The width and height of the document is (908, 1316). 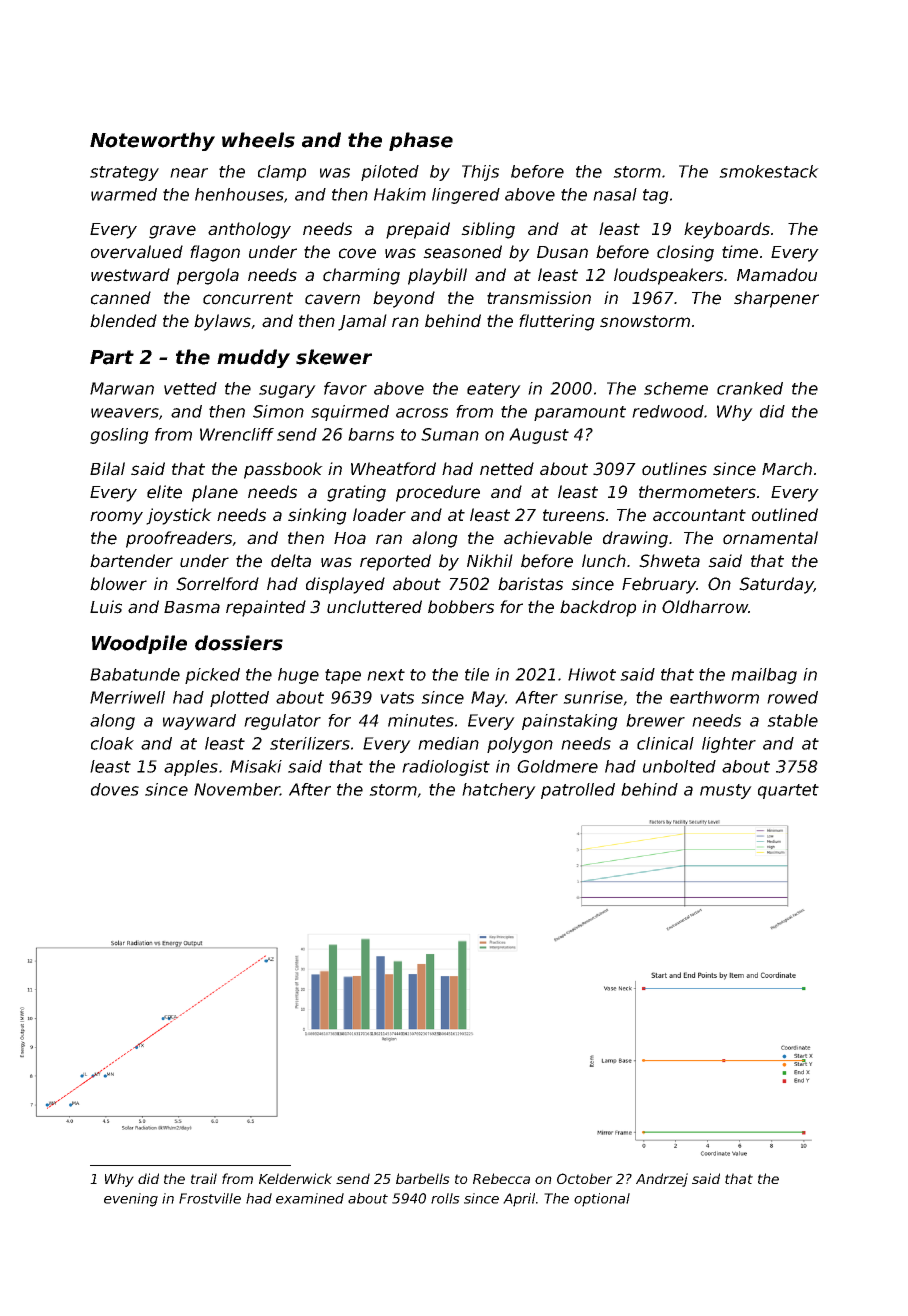 I want to click on rowed, so click(x=792, y=697).
